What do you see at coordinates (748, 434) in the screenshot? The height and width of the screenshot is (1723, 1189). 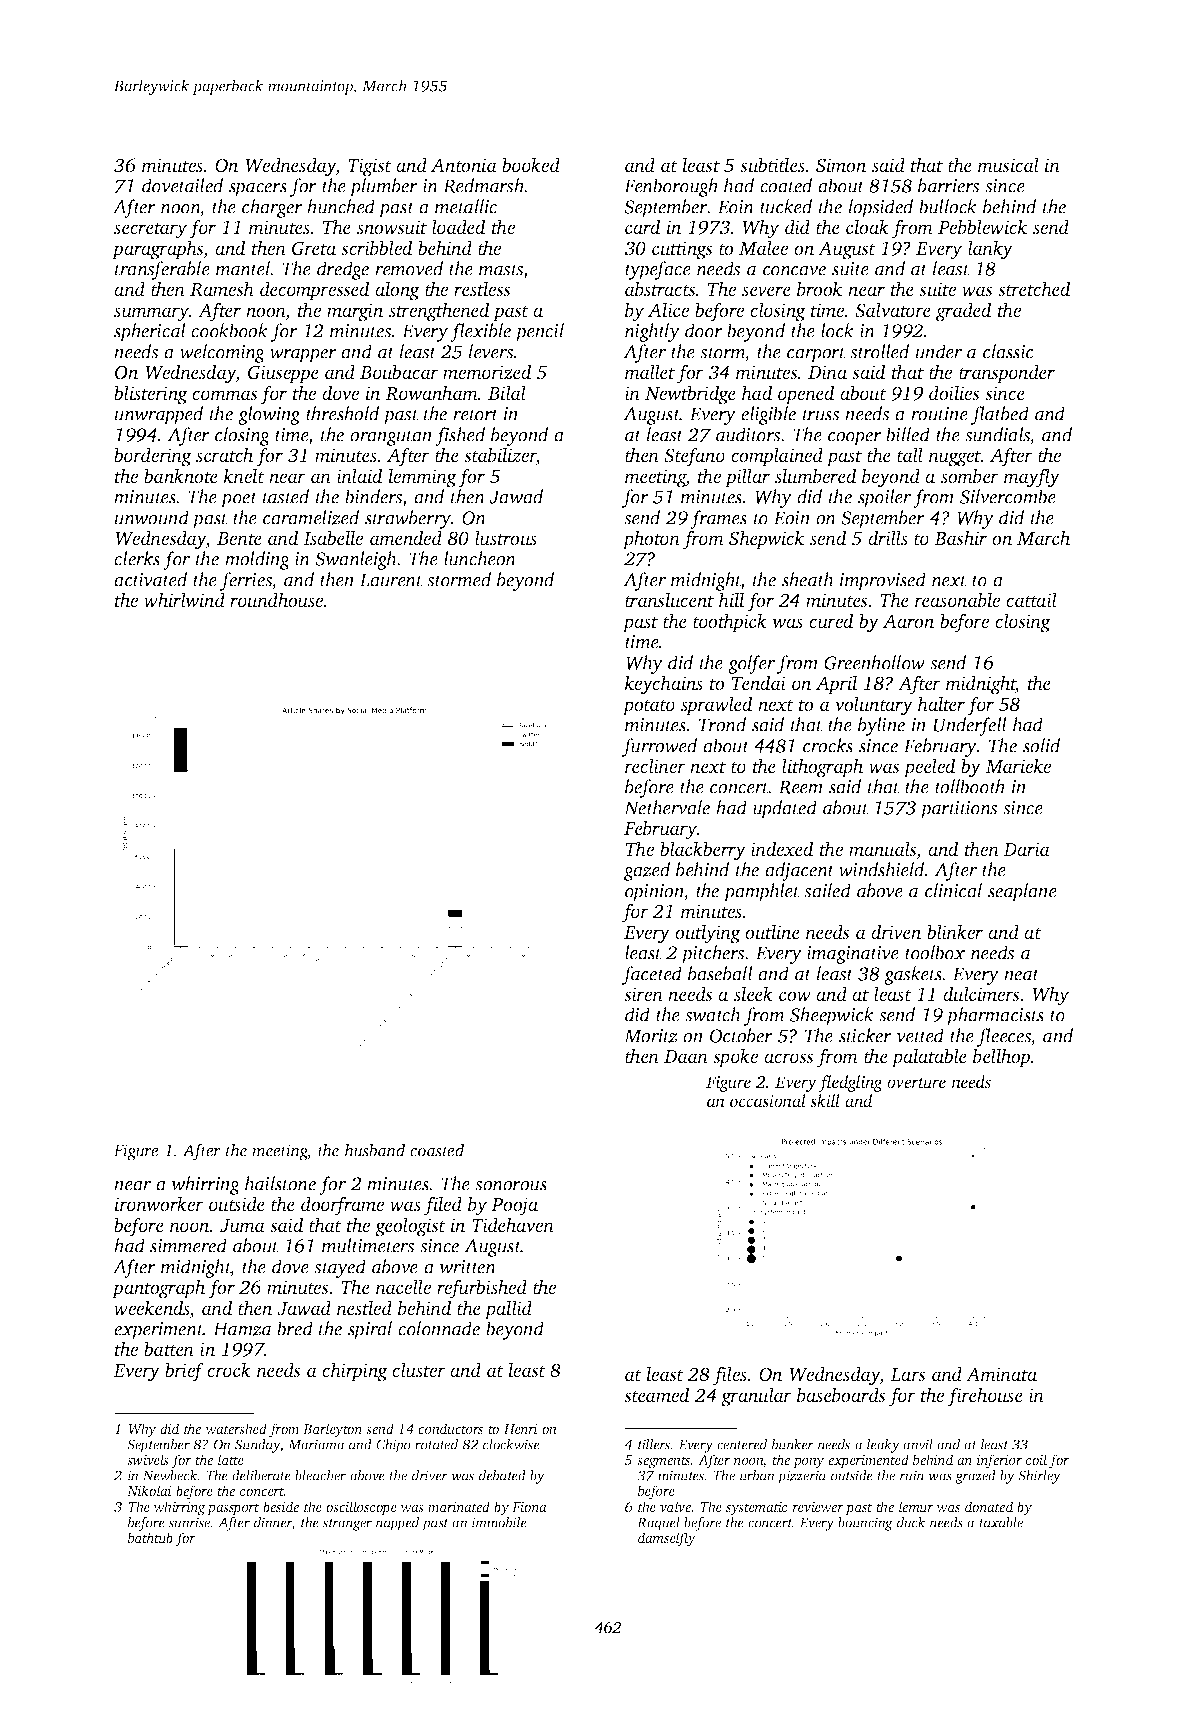 I see `auditors` at bounding box center [748, 434].
